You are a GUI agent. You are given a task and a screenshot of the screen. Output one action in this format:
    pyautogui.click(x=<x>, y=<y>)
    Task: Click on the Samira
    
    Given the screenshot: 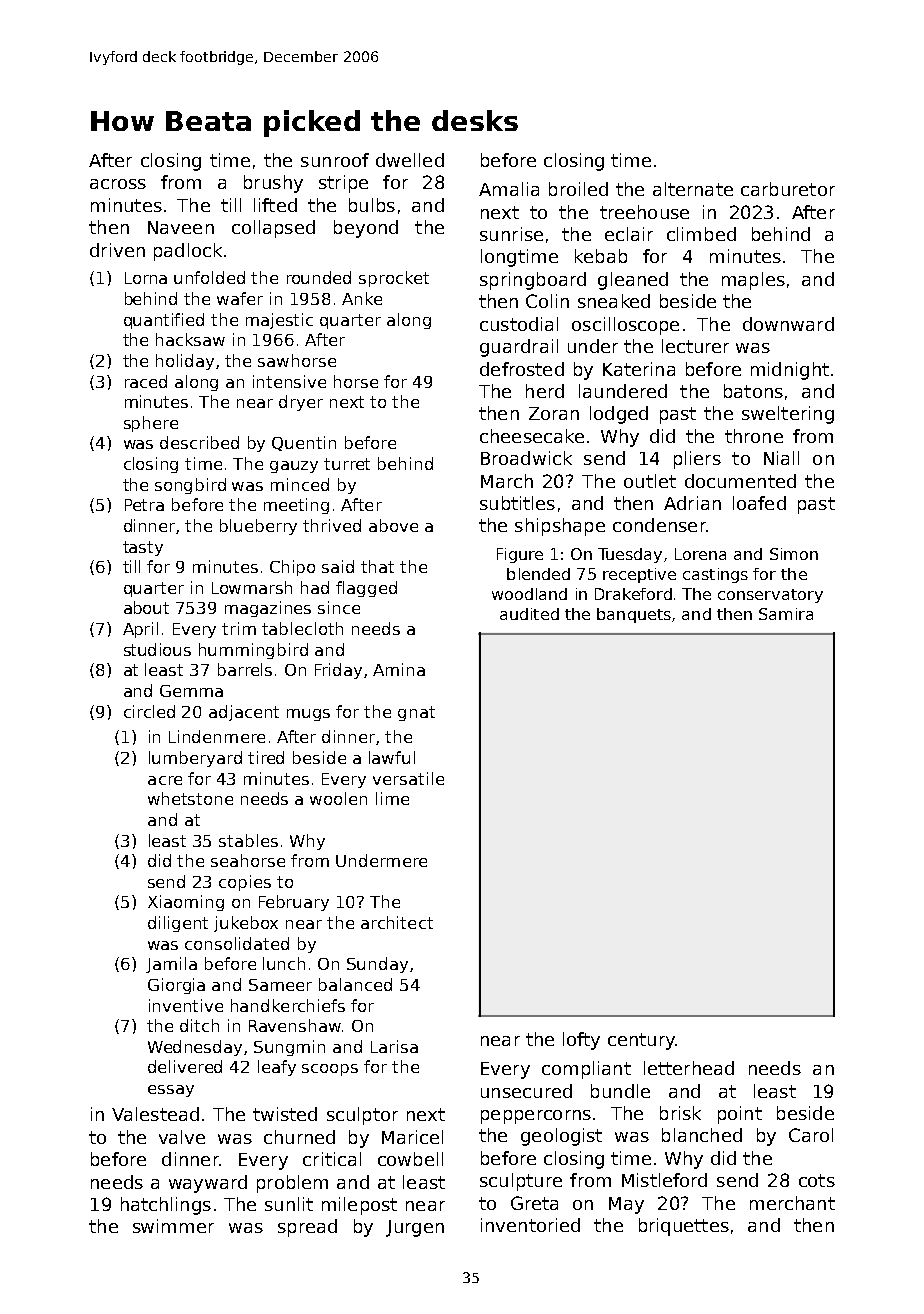 What is the action you would take?
    pyautogui.click(x=786, y=614)
